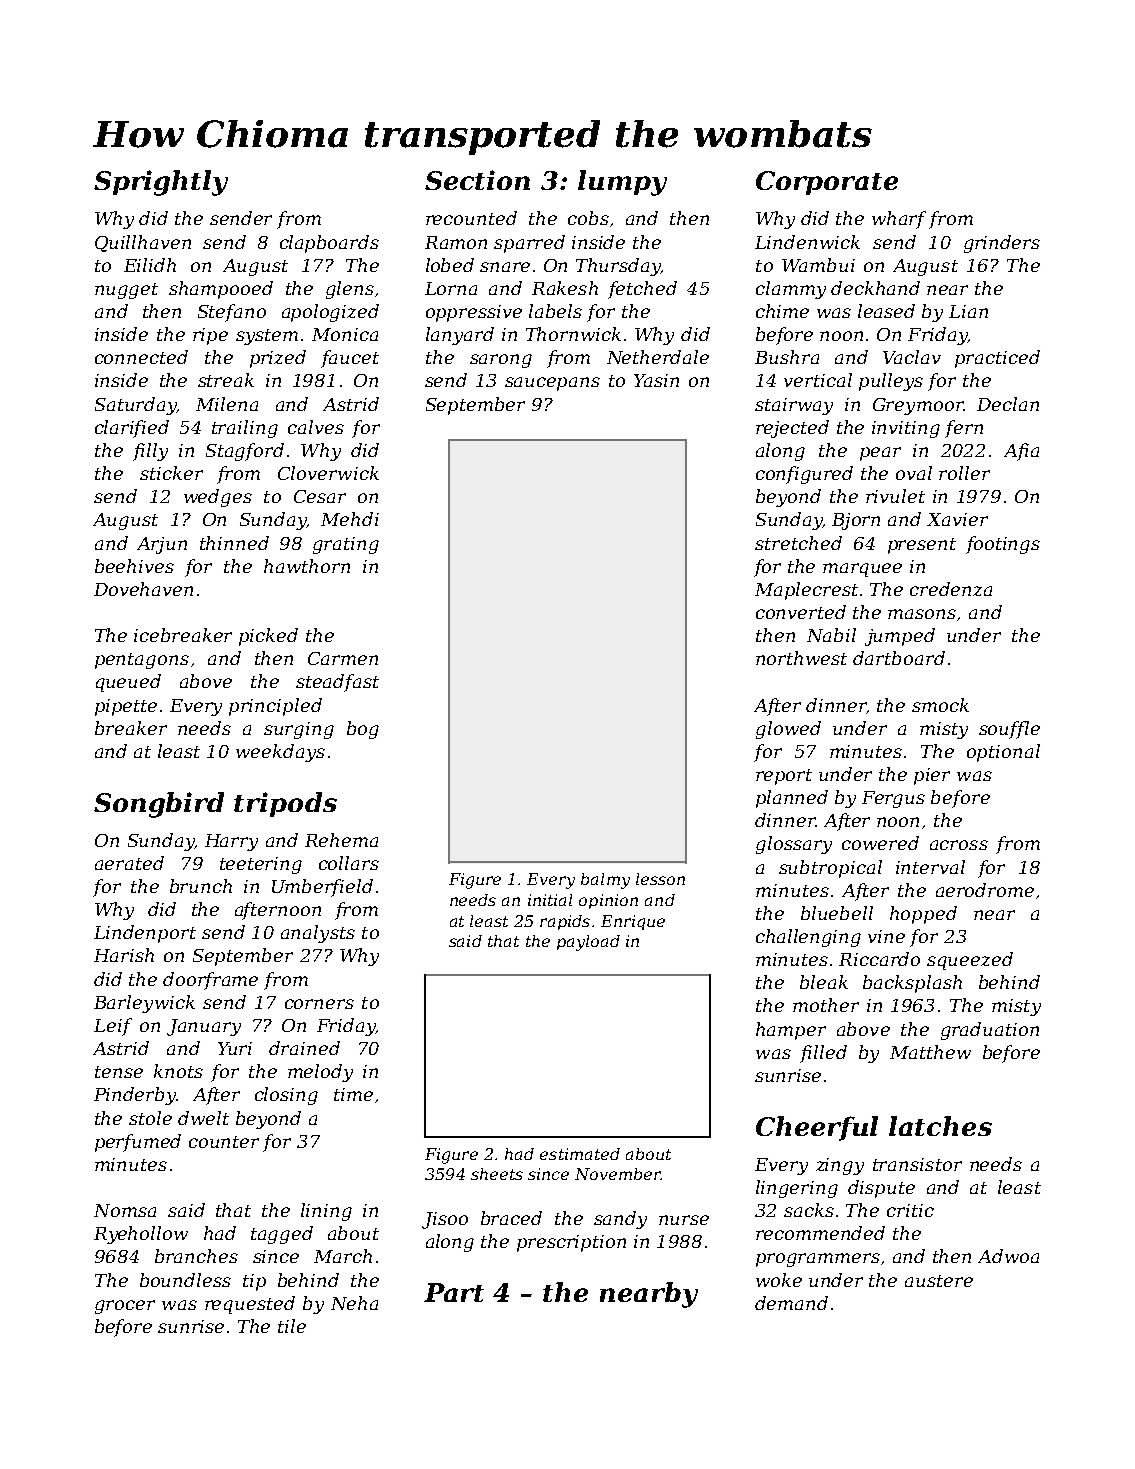 This screenshot has height=1469, width=1135. Describe the element at coordinates (552, 384) in the screenshot. I see `saucepans` at that location.
